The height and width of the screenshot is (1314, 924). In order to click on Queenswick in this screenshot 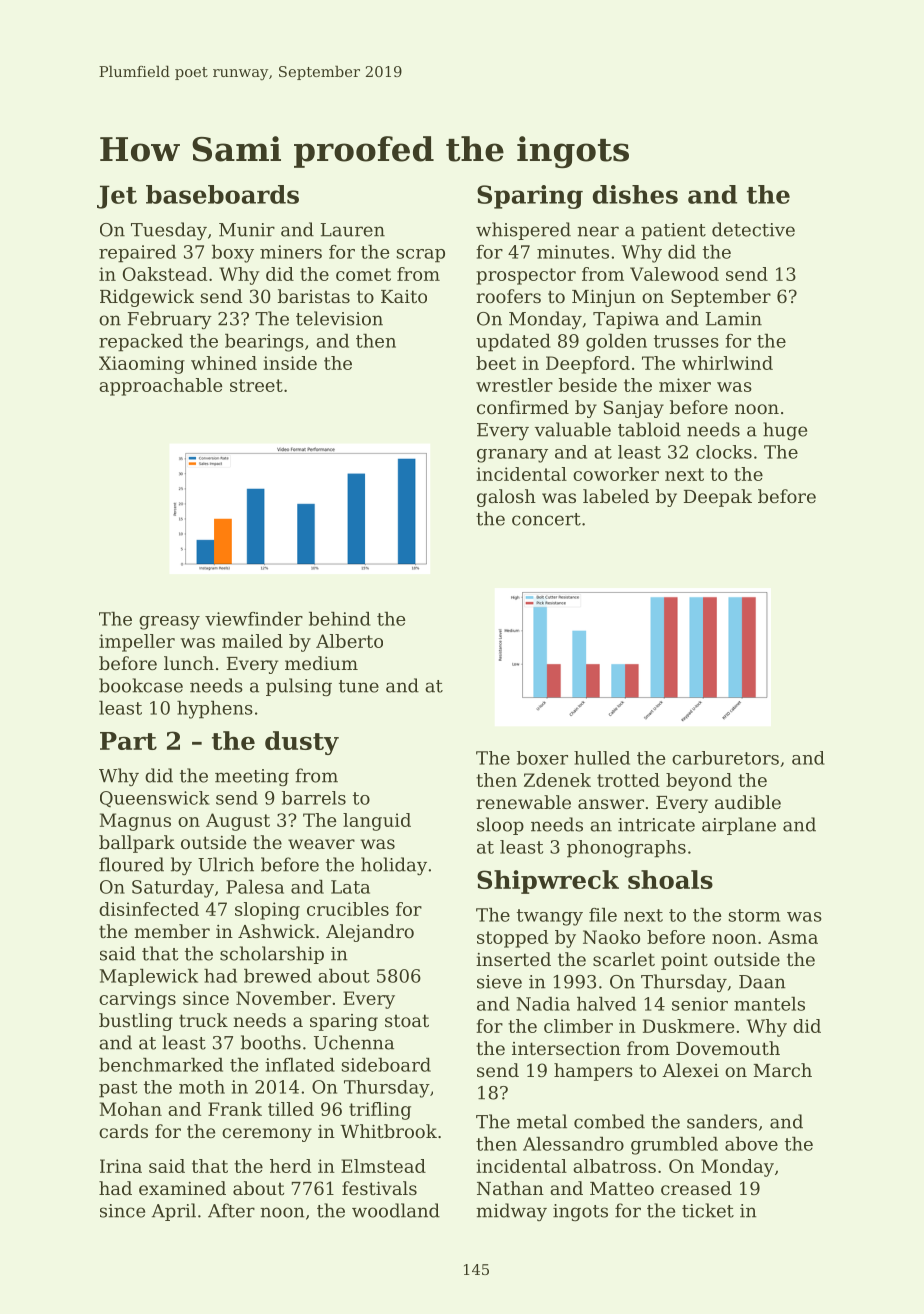, I will do `click(155, 799)`.
